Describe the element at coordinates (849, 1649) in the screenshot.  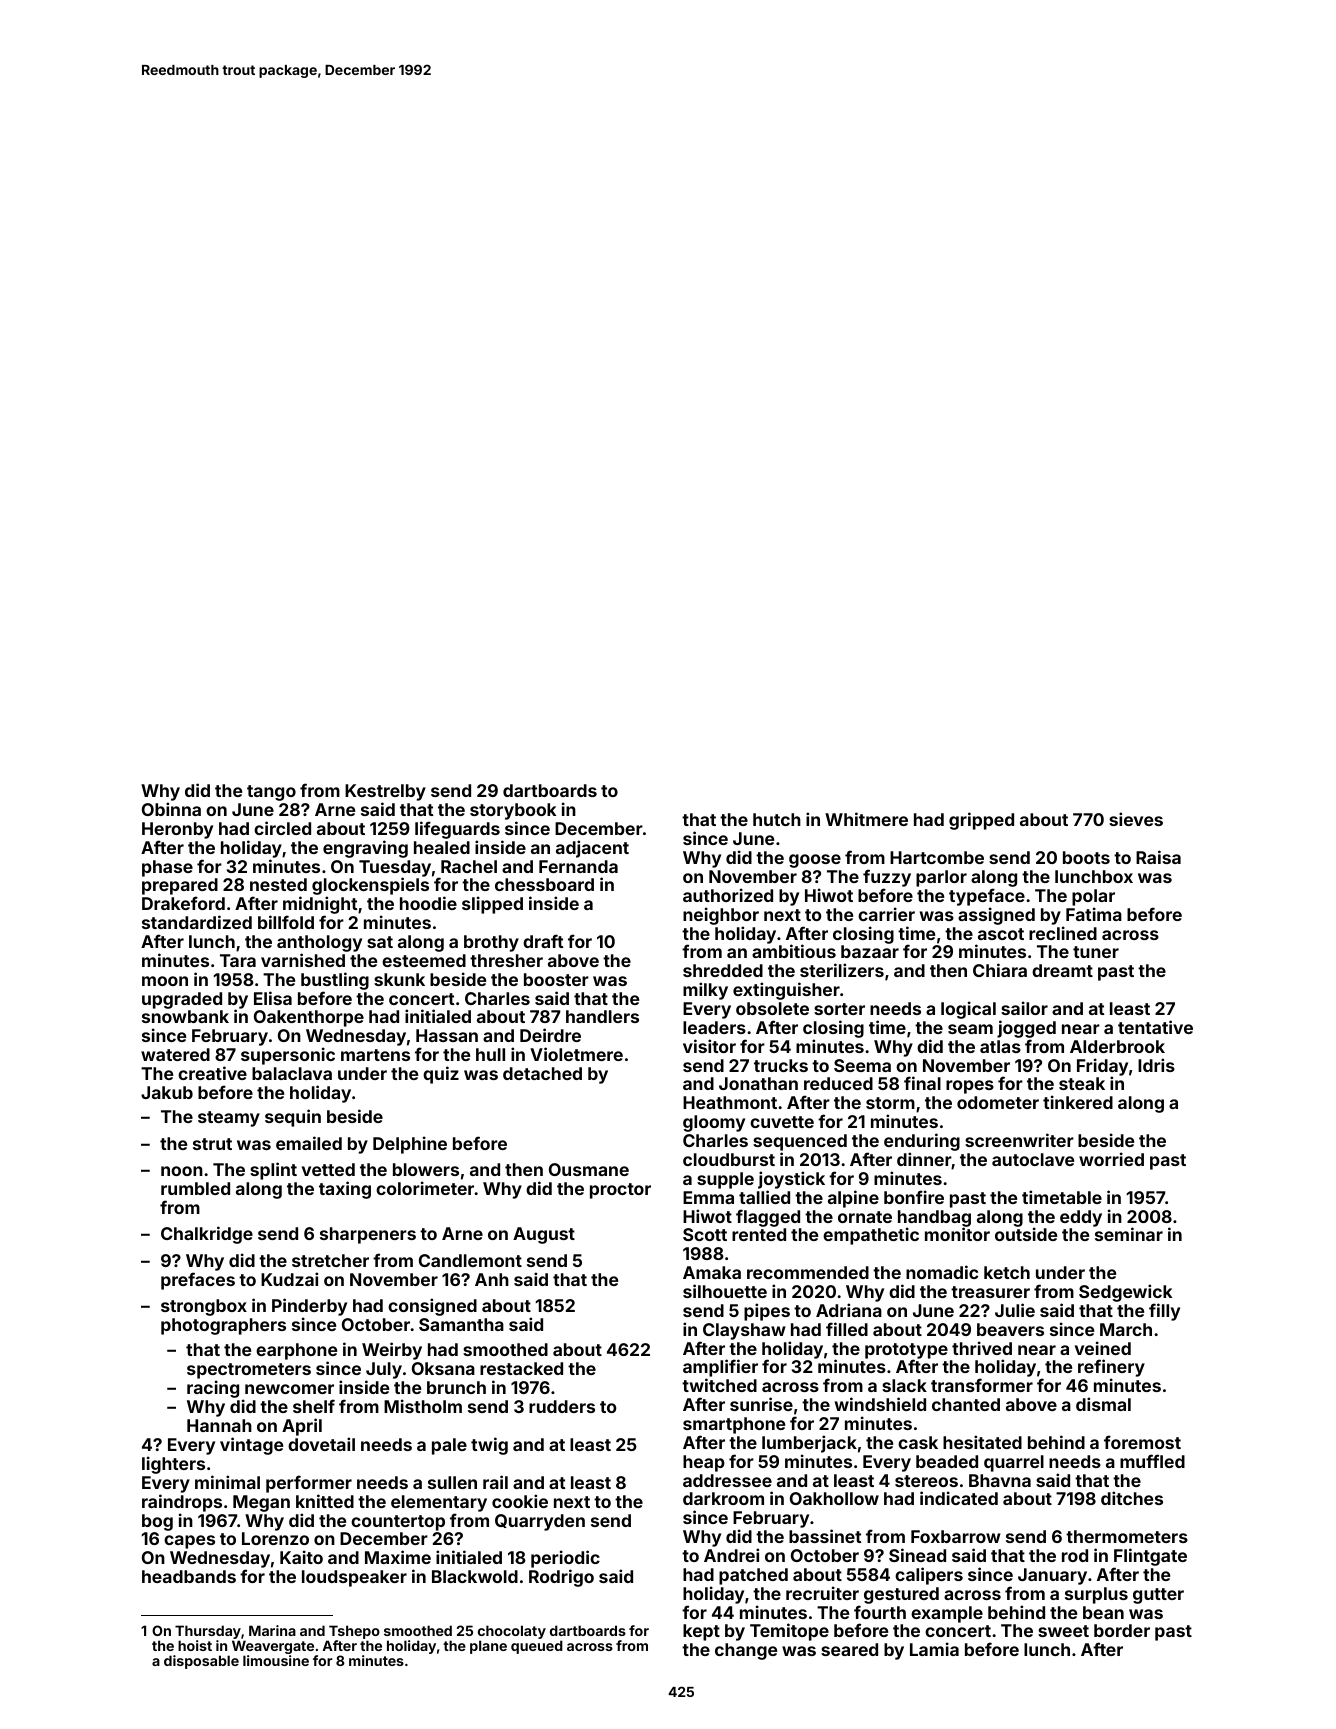
I see `seared` at that location.
